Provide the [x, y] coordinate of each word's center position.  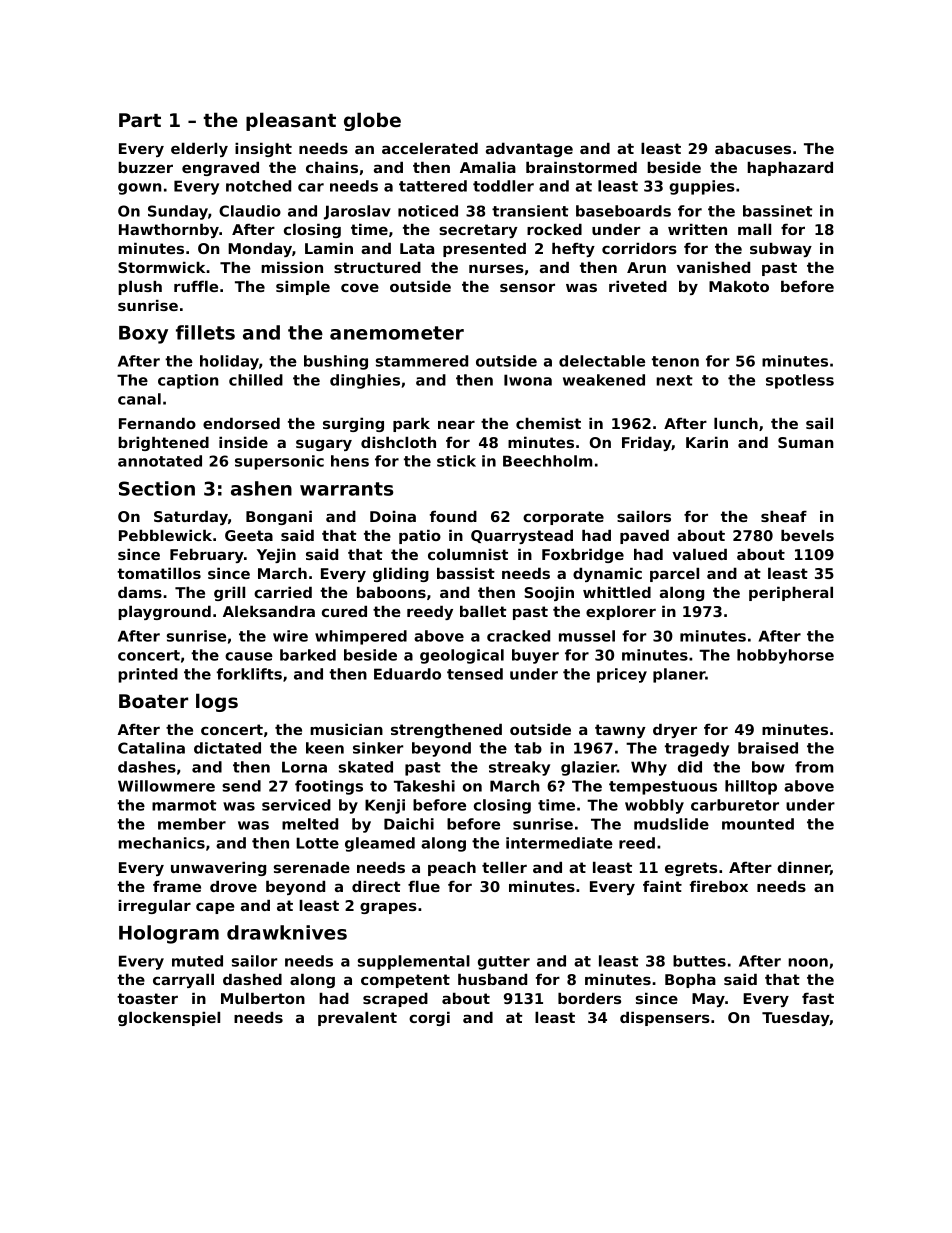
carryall [183, 981]
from [814, 767]
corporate [563, 518]
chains [332, 167]
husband [492, 979]
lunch [736, 423]
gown [139, 189]
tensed [475, 674]
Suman [805, 442]
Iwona [528, 380]
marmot [184, 805]
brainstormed [581, 167]
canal [139, 399]
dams [140, 592]
